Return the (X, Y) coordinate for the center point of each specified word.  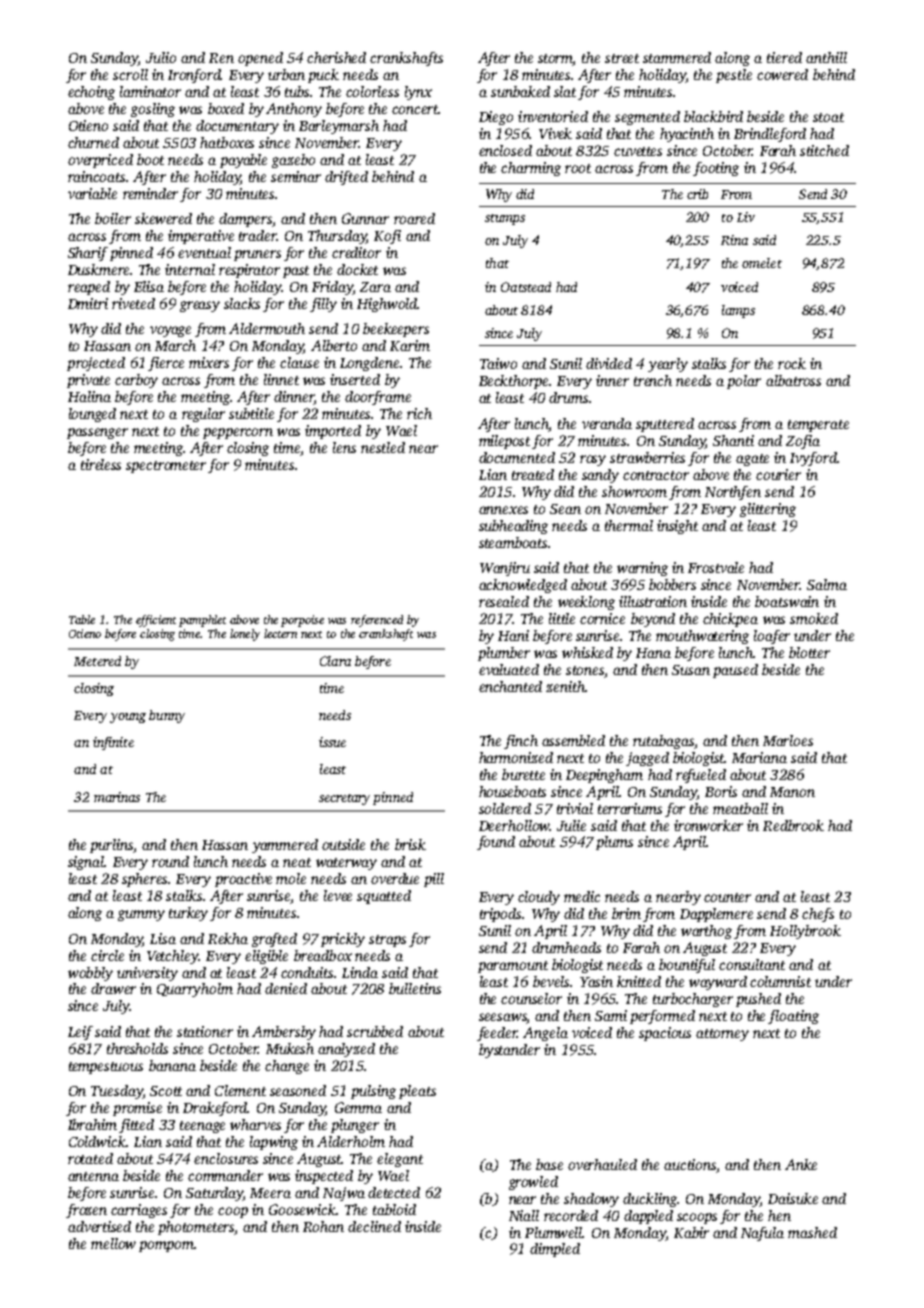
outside (343, 844)
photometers (196, 1228)
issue (332, 742)
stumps (505, 219)
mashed (812, 1232)
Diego (496, 118)
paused (735, 671)
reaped (89, 288)
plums (614, 843)
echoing (91, 93)
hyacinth (687, 135)
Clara (335, 661)
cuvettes (638, 151)
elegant (400, 1160)
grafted (274, 940)
